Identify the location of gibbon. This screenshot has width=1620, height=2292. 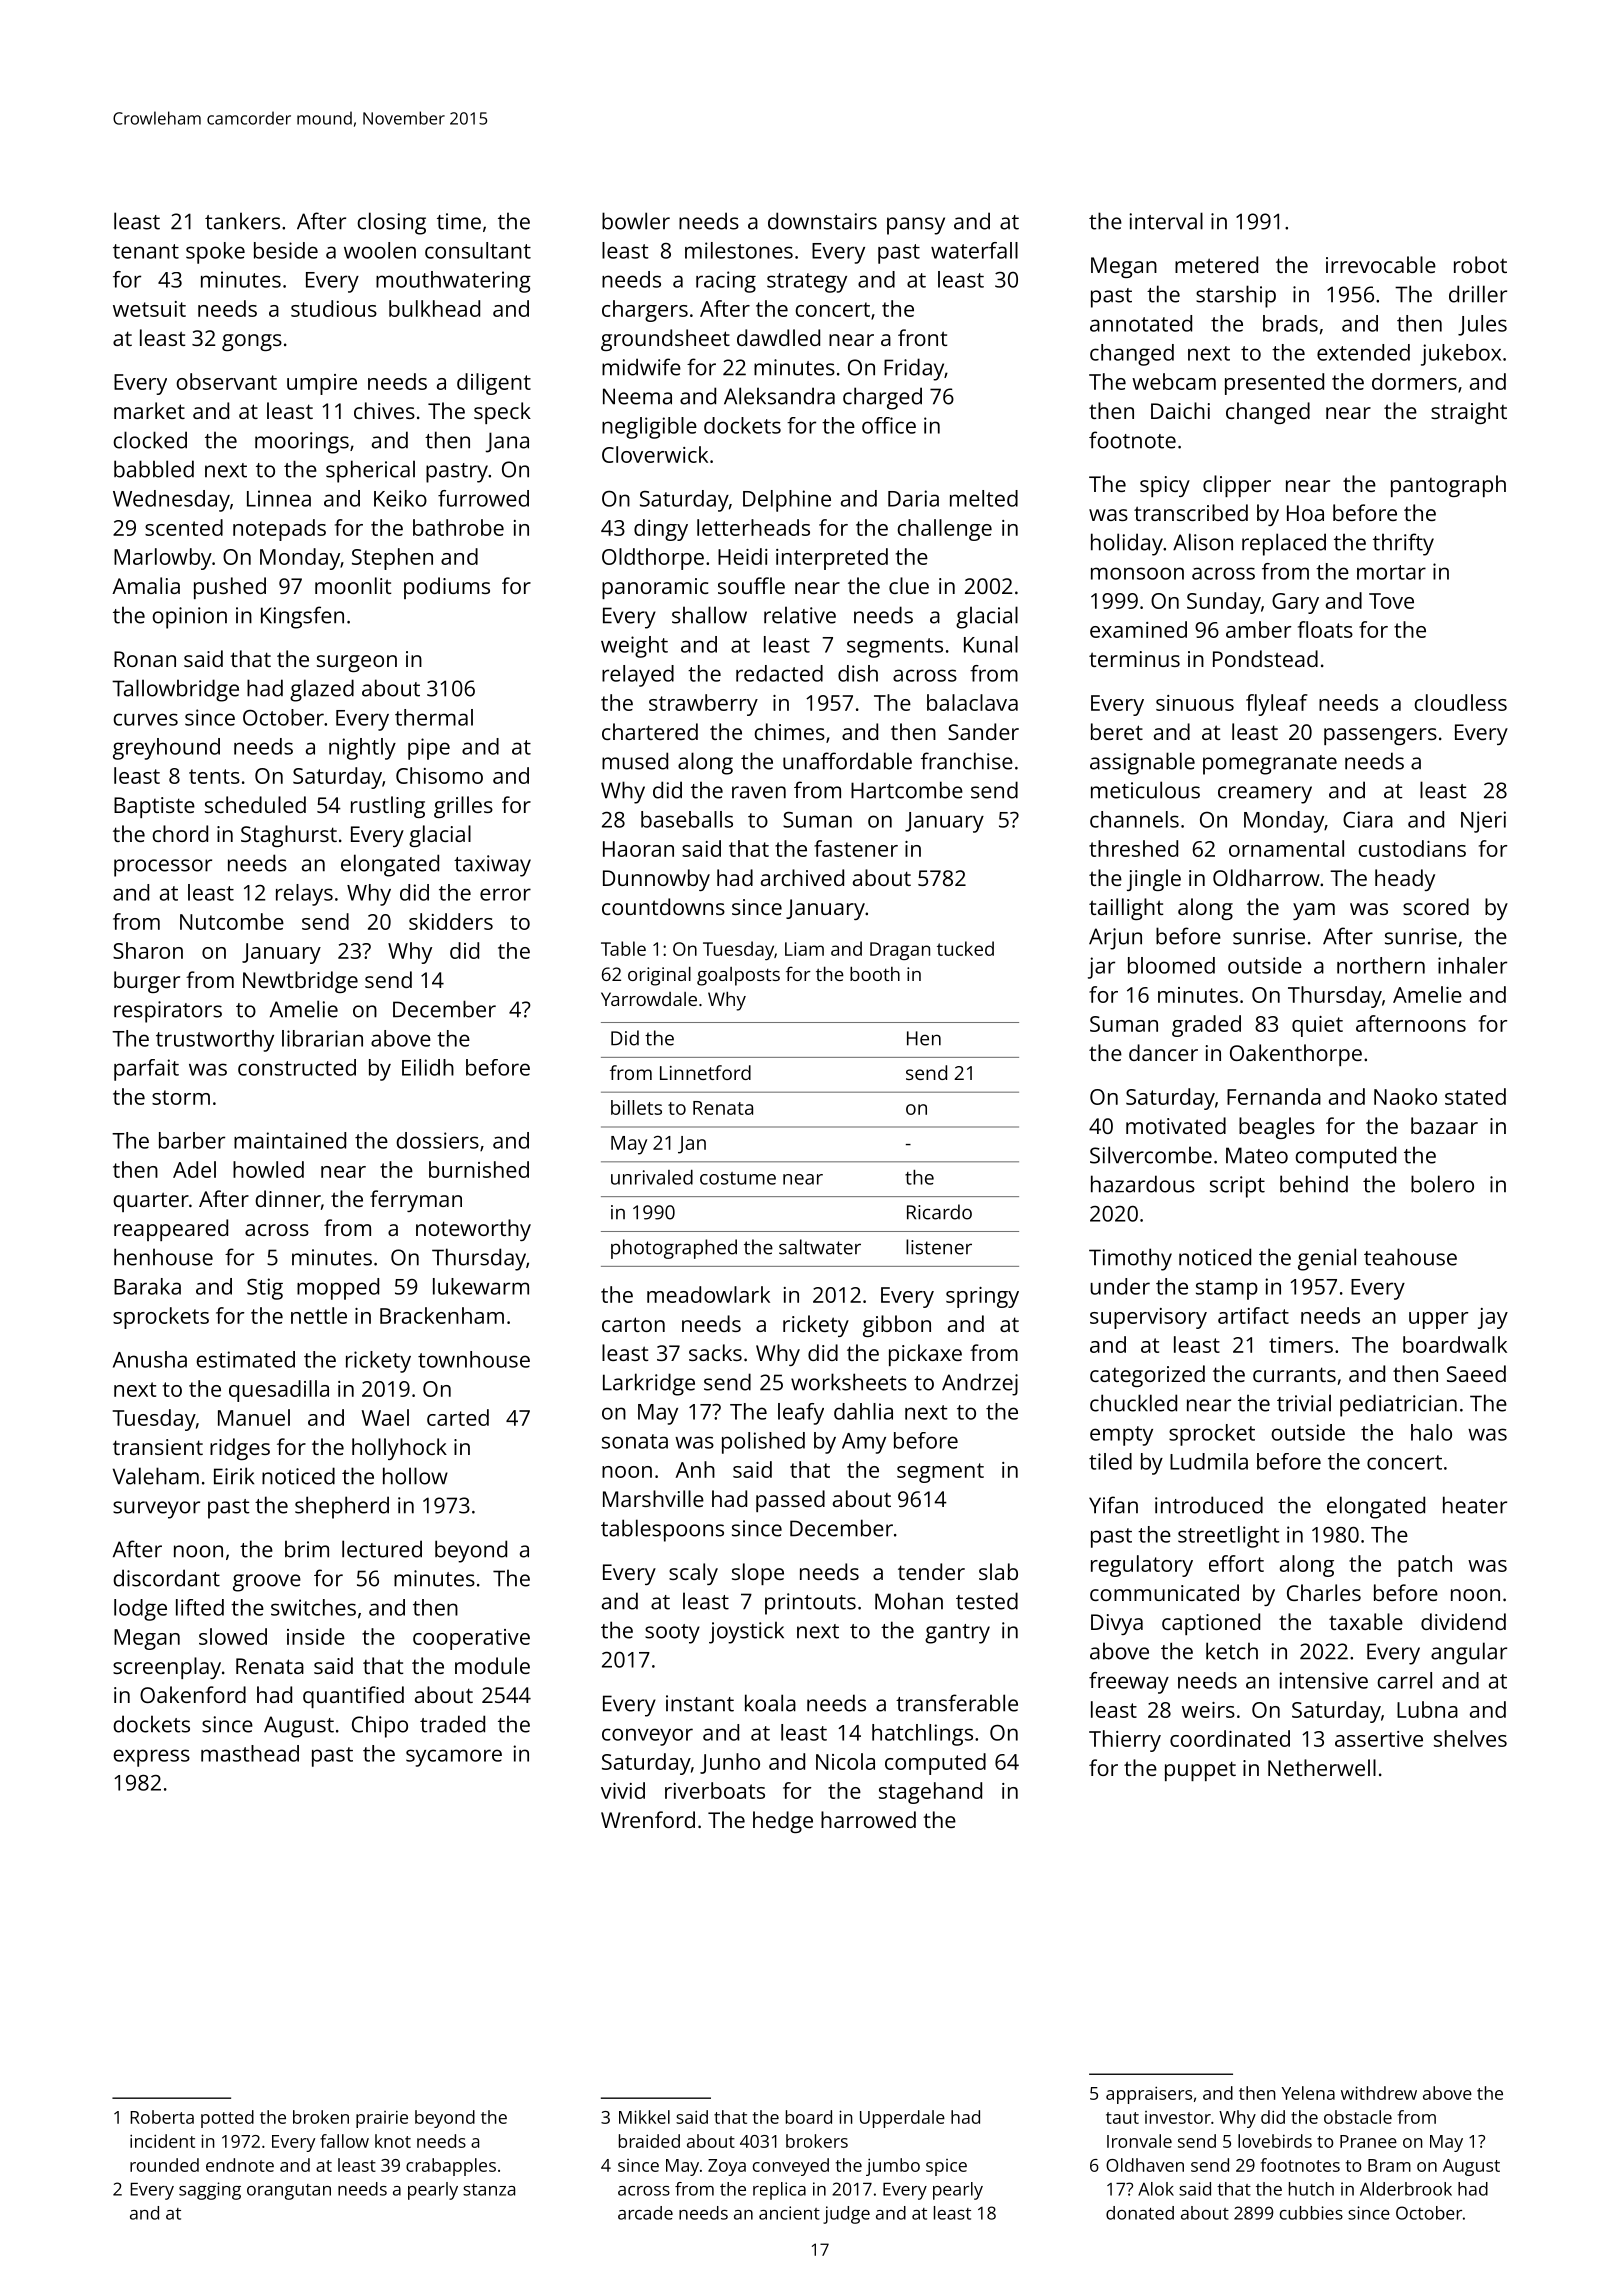
(897, 1326).
